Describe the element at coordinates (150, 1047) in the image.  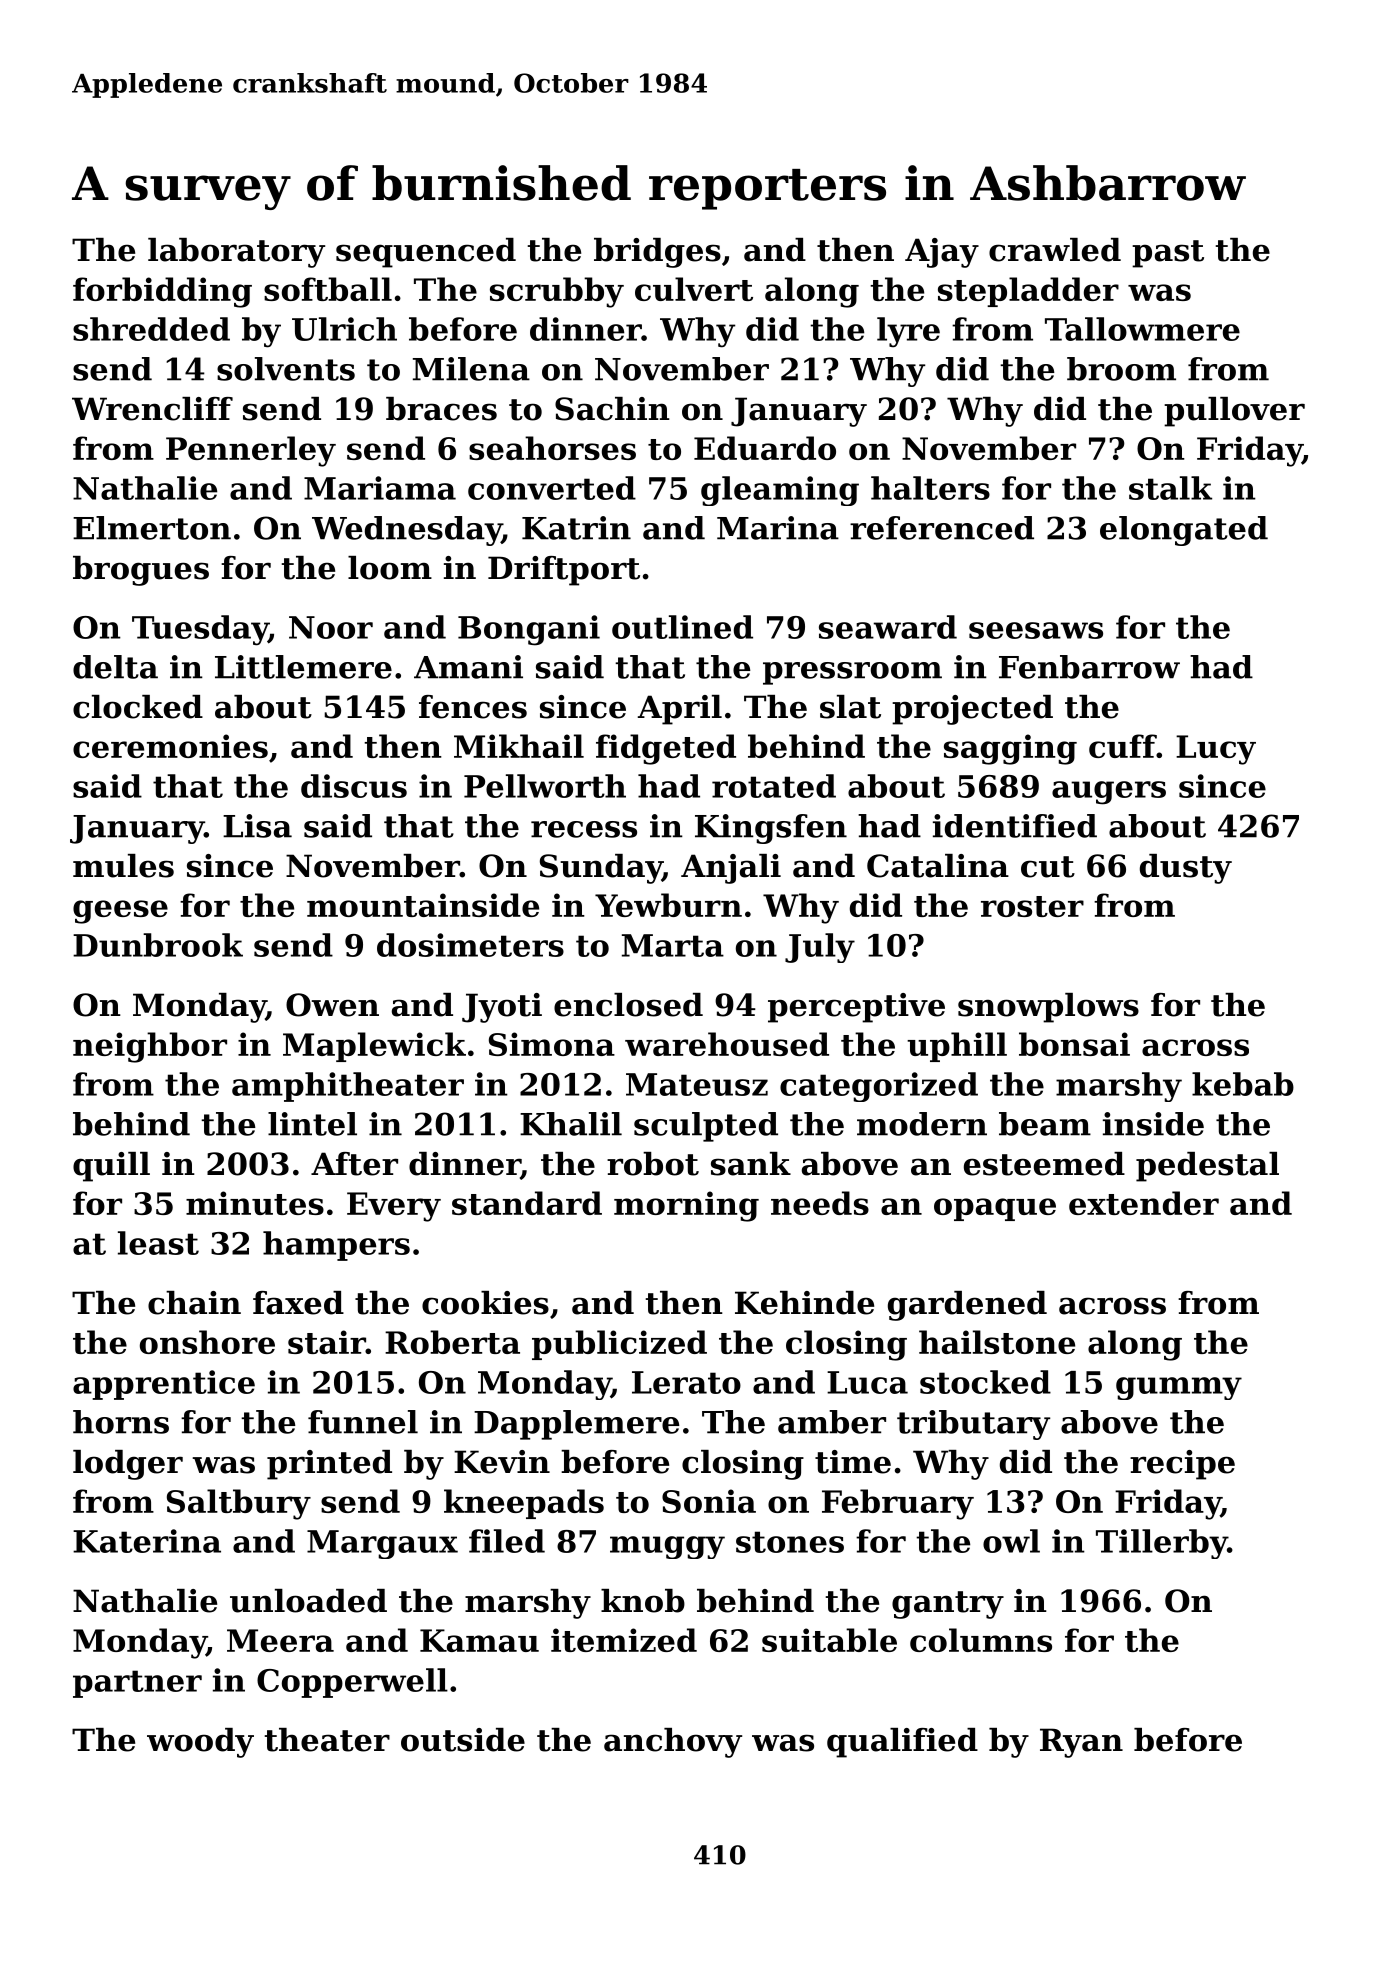
I see `neighbor` at that location.
